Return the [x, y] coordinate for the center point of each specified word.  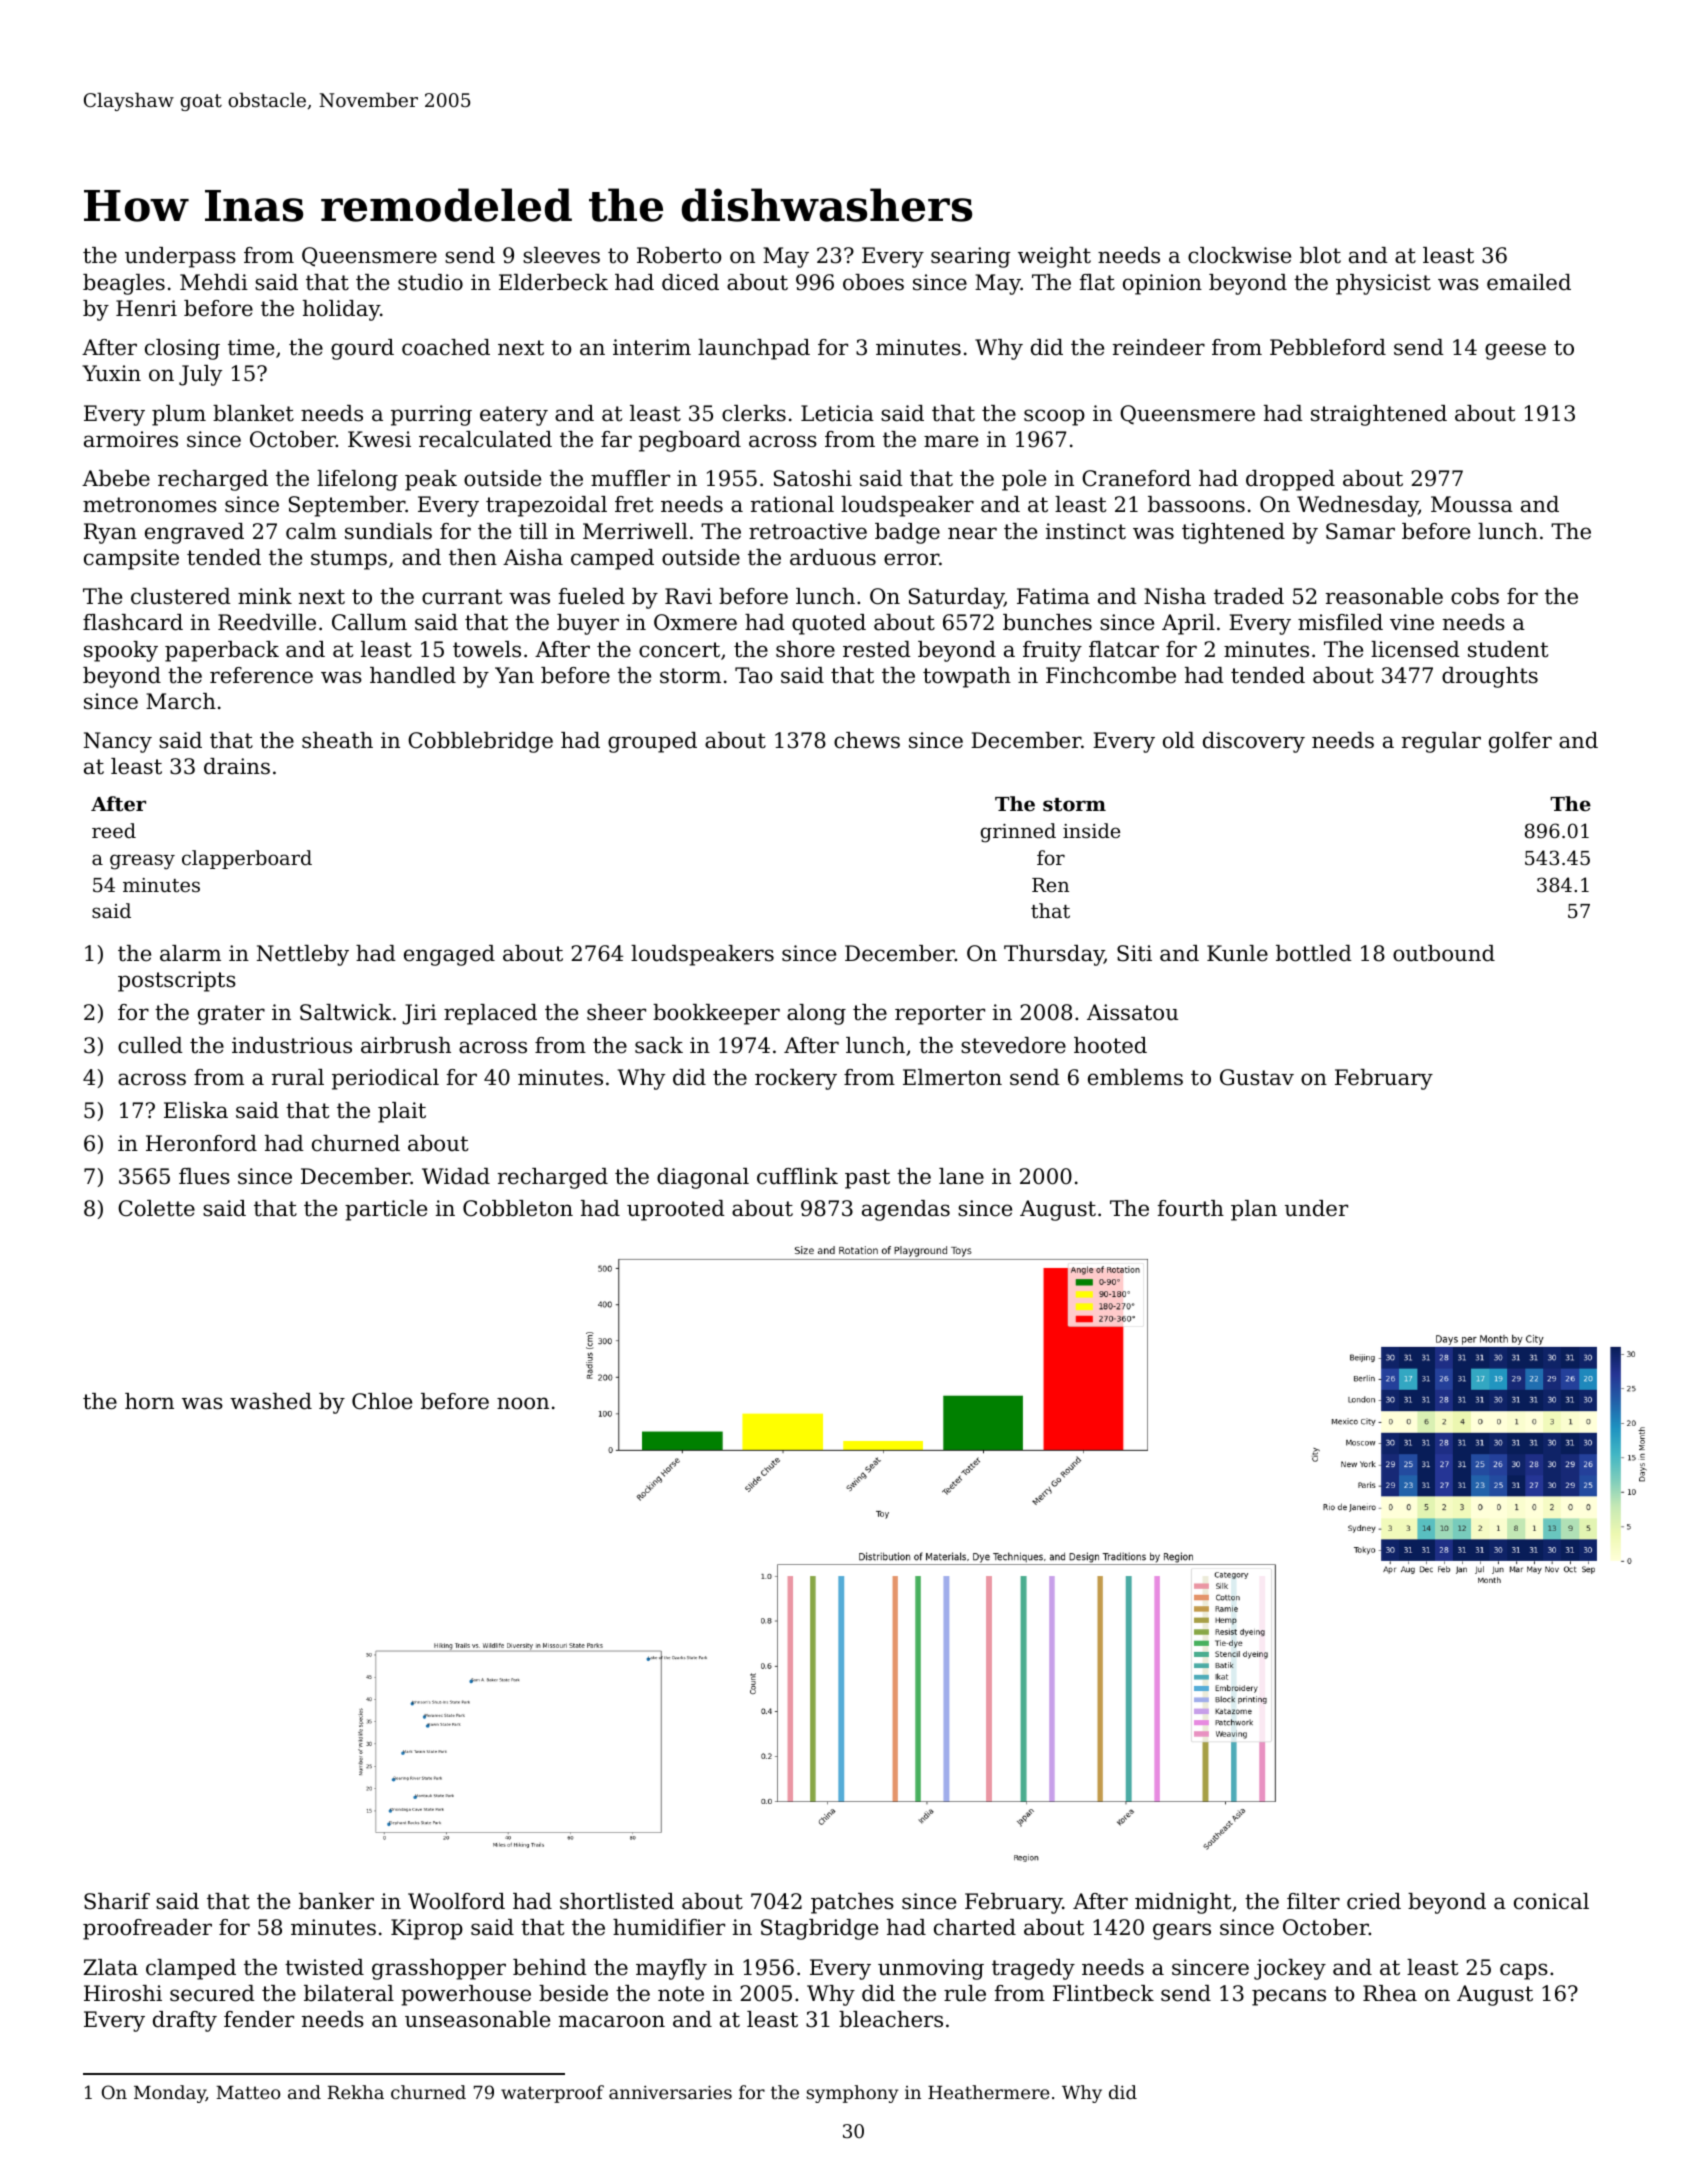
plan [1254, 1210]
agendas [906, 1210]
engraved [194, 533]
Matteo [248, 2092]
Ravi [688, 596]
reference [261, 675]
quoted [829, 624]
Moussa [1472, 504]
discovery [1254, 742]
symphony [852, 2094]
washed [271, 1401]
